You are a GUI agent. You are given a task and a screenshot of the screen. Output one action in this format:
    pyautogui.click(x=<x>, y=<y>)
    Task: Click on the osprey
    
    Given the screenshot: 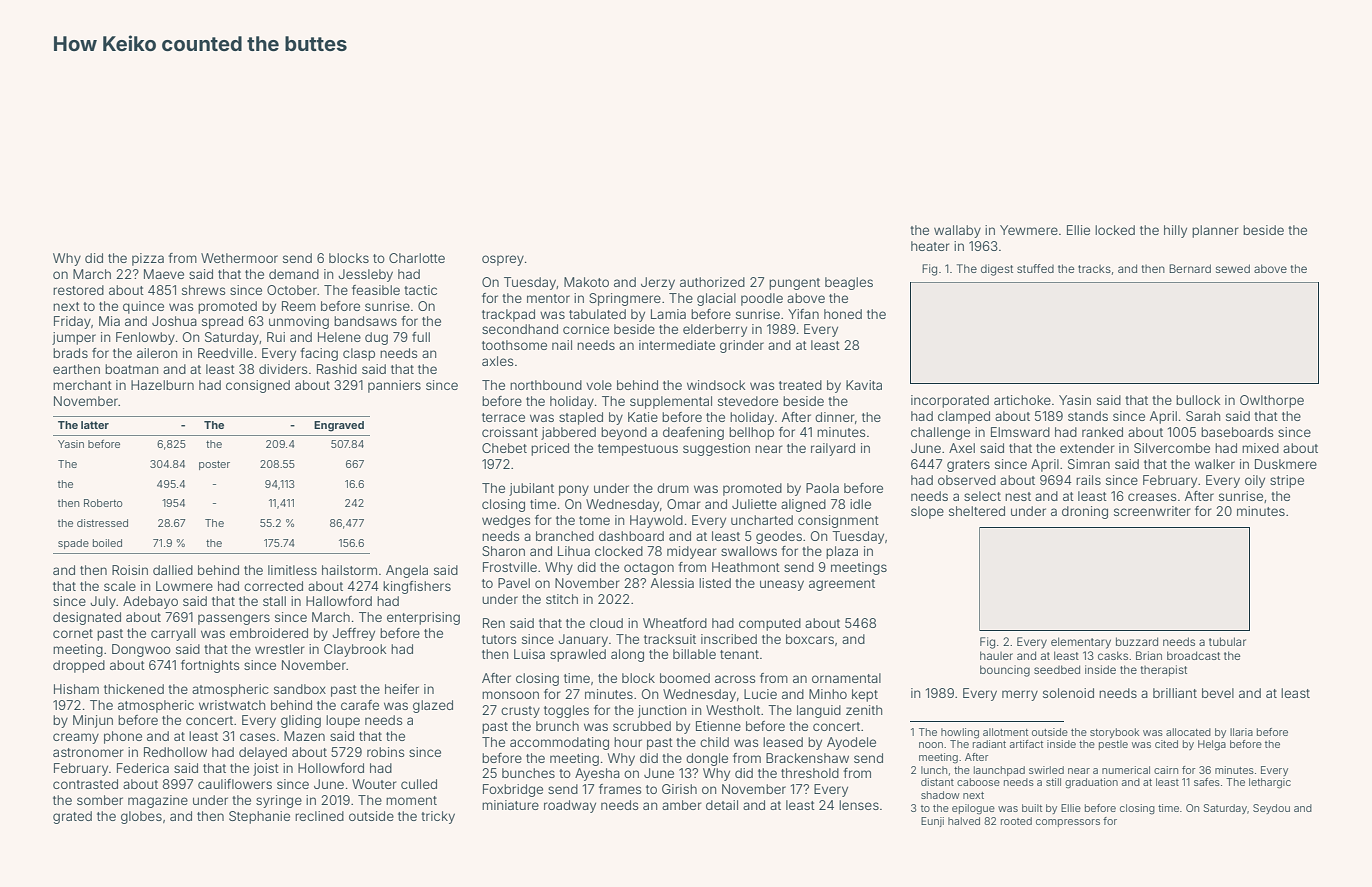 What is the action you would take?
    pyautogui.click(x=503, y=260)
